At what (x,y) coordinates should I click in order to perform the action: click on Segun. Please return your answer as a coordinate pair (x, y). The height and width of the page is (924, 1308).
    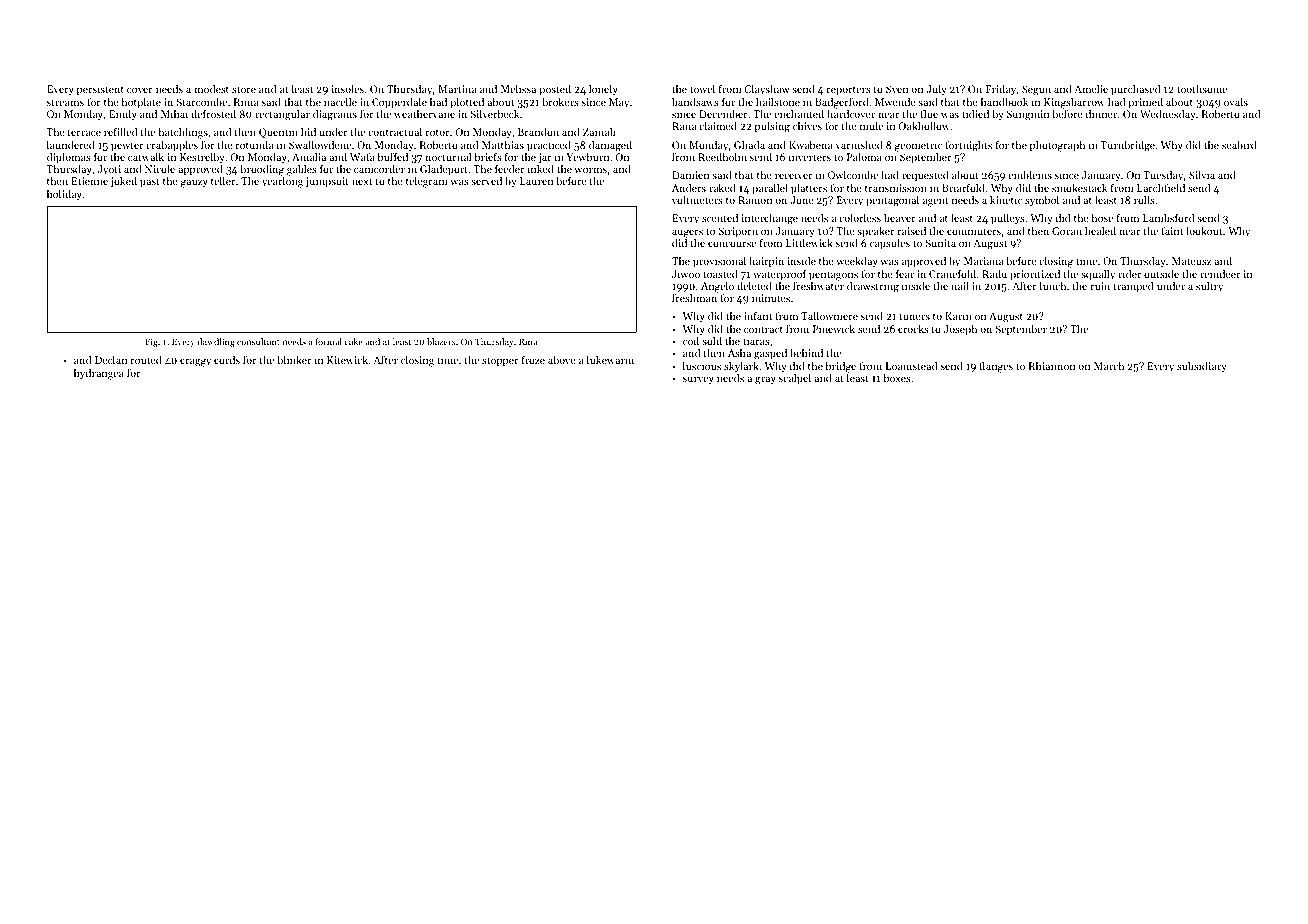
    Looking at the image, I should click on (1036, 90).
